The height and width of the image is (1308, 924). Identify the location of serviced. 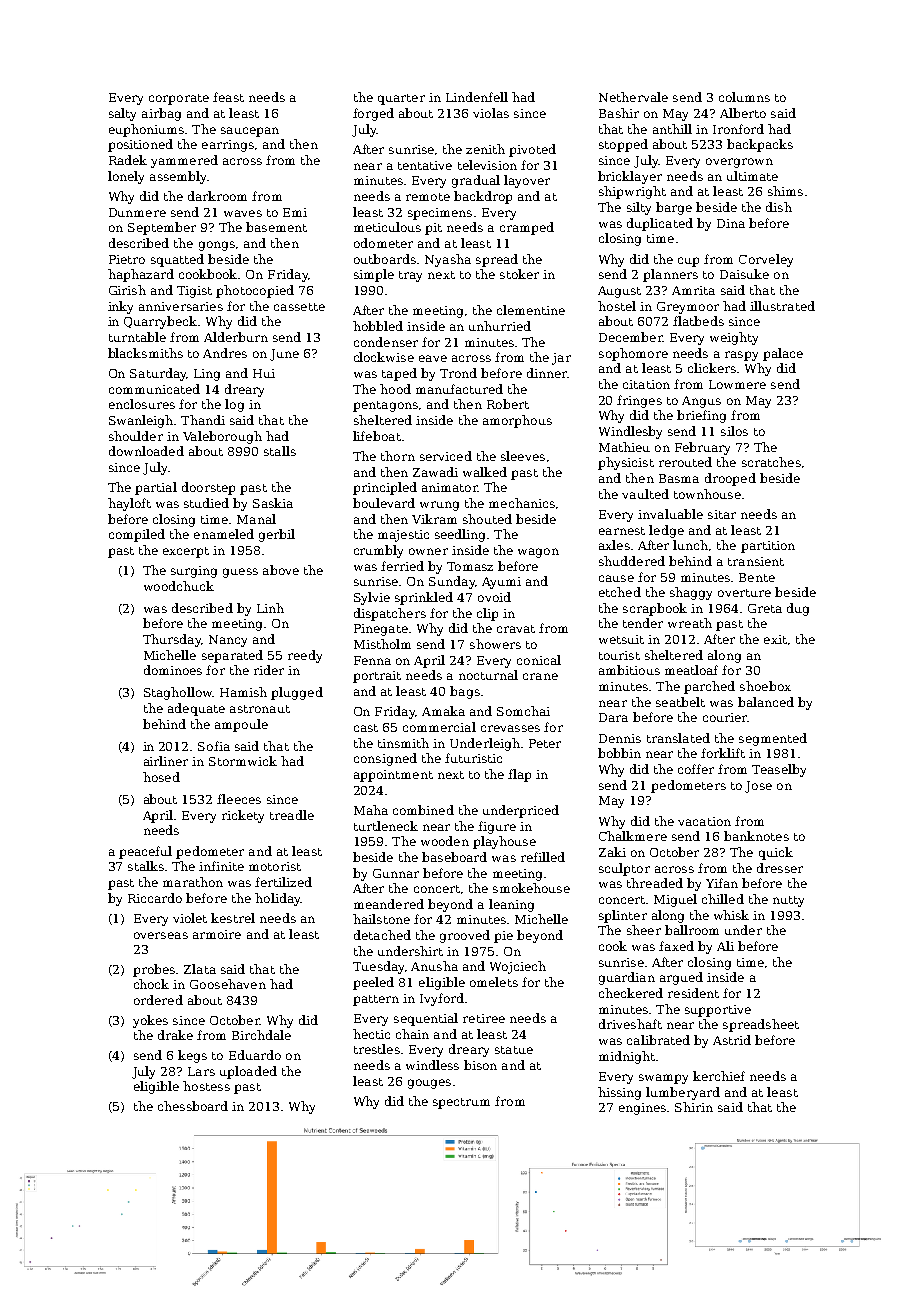
(446, 456).
